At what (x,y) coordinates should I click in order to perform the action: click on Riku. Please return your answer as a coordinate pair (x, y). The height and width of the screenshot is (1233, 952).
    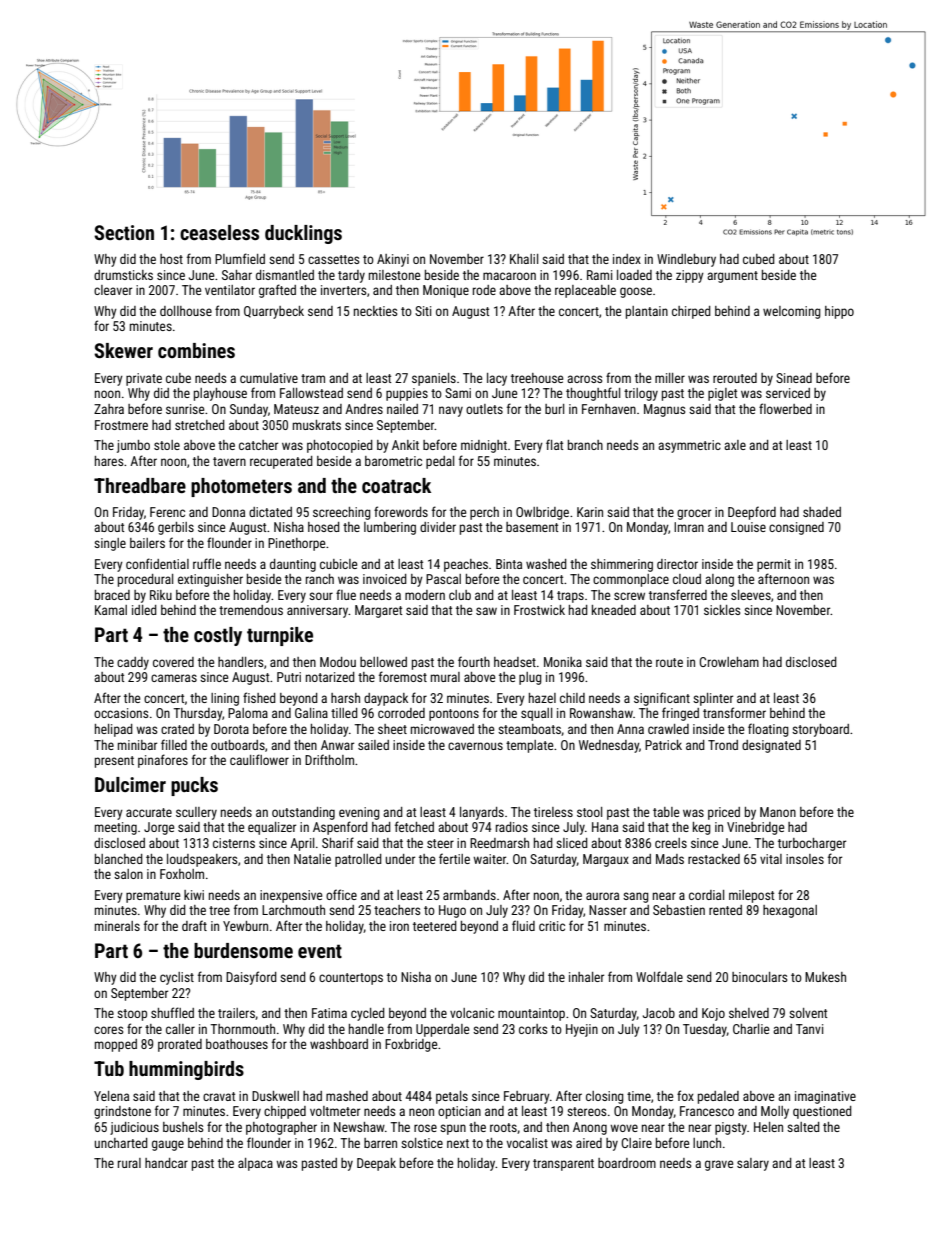
    Looking at the image, I should click on (161, 595).
